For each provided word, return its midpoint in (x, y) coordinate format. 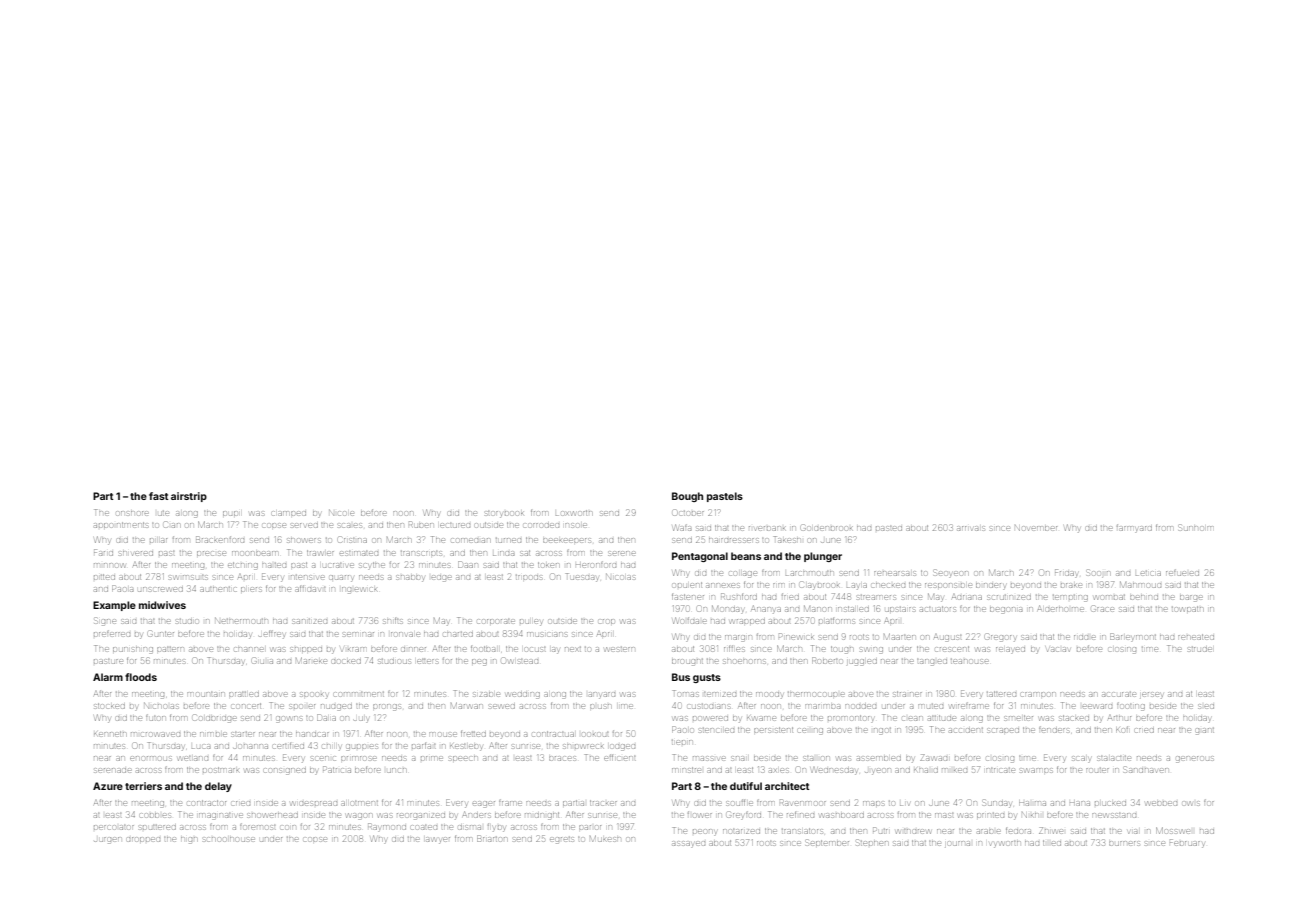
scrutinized (1009, 597)
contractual (553, 734)
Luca (201, 746)
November (1036, 528)
